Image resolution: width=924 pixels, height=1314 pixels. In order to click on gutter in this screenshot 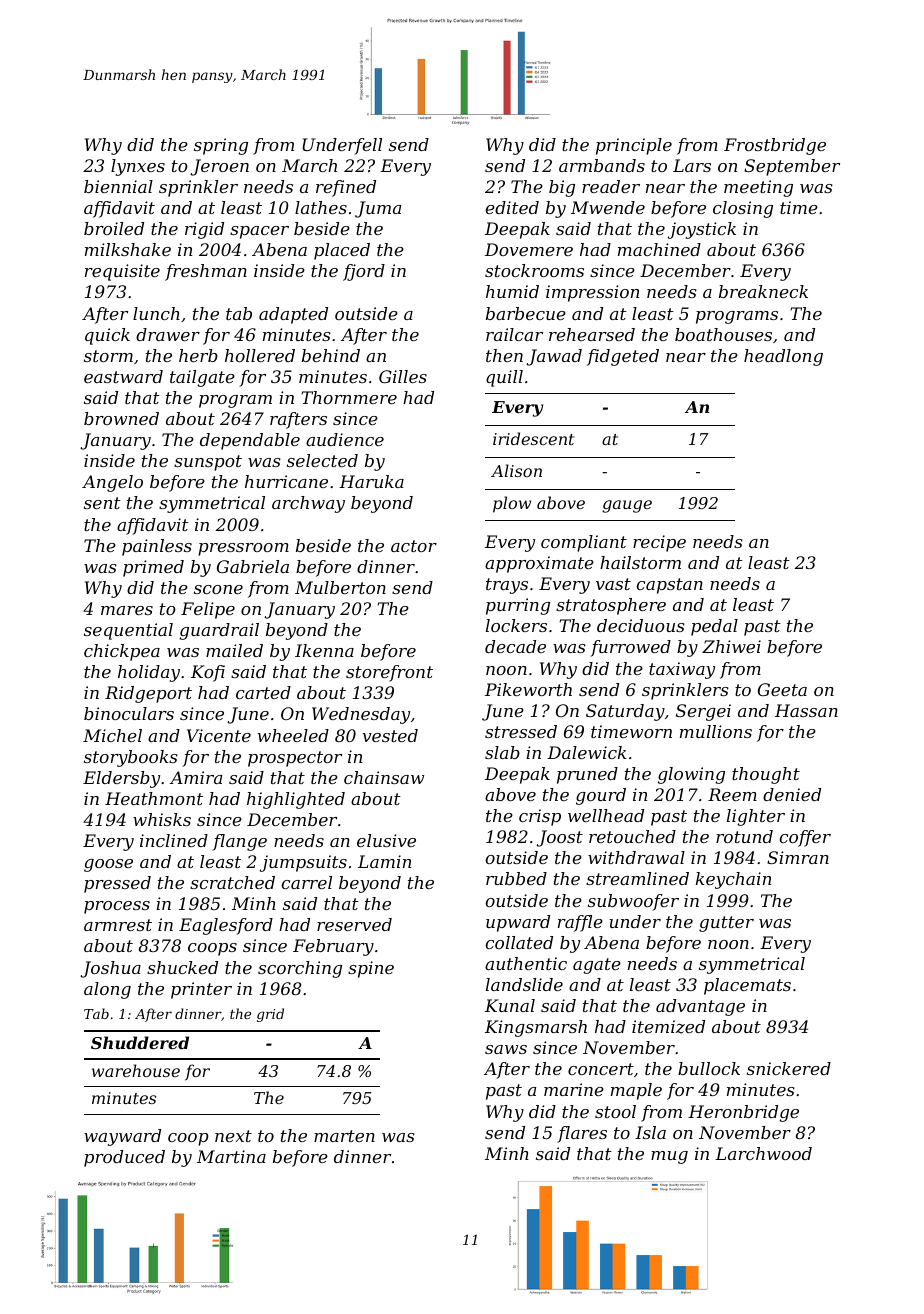, I will do `click(726, 924)`.
